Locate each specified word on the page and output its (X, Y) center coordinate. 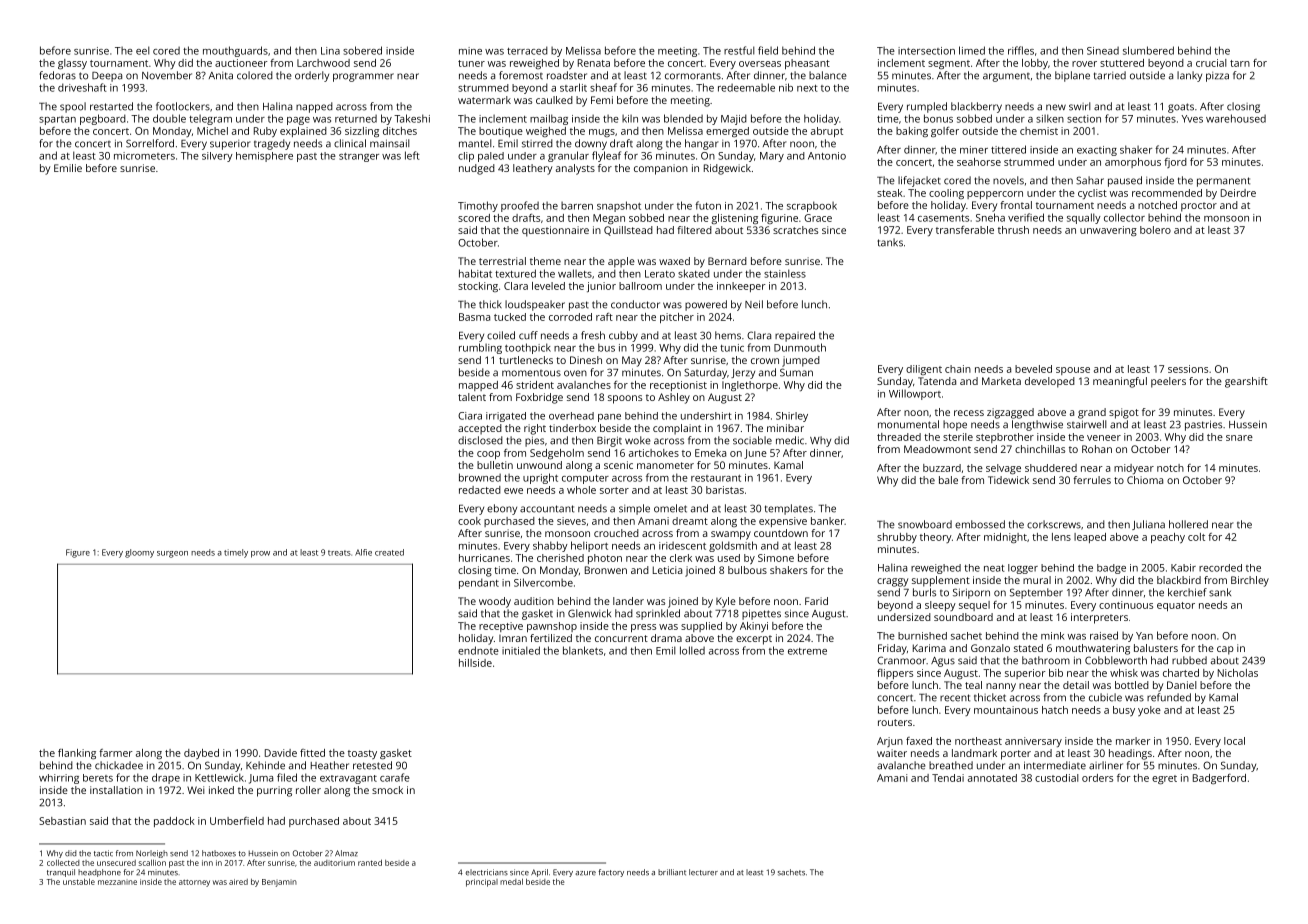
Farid (816, 601)
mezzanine (117, 882)
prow (260, 554)
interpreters (1099, 618)
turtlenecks (526, 360)
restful (739, 50)
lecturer (703, 872)
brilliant (672, 872)
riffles (1021, 50)
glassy (72, 64)
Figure (78, 553)
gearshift (1246, 382)
